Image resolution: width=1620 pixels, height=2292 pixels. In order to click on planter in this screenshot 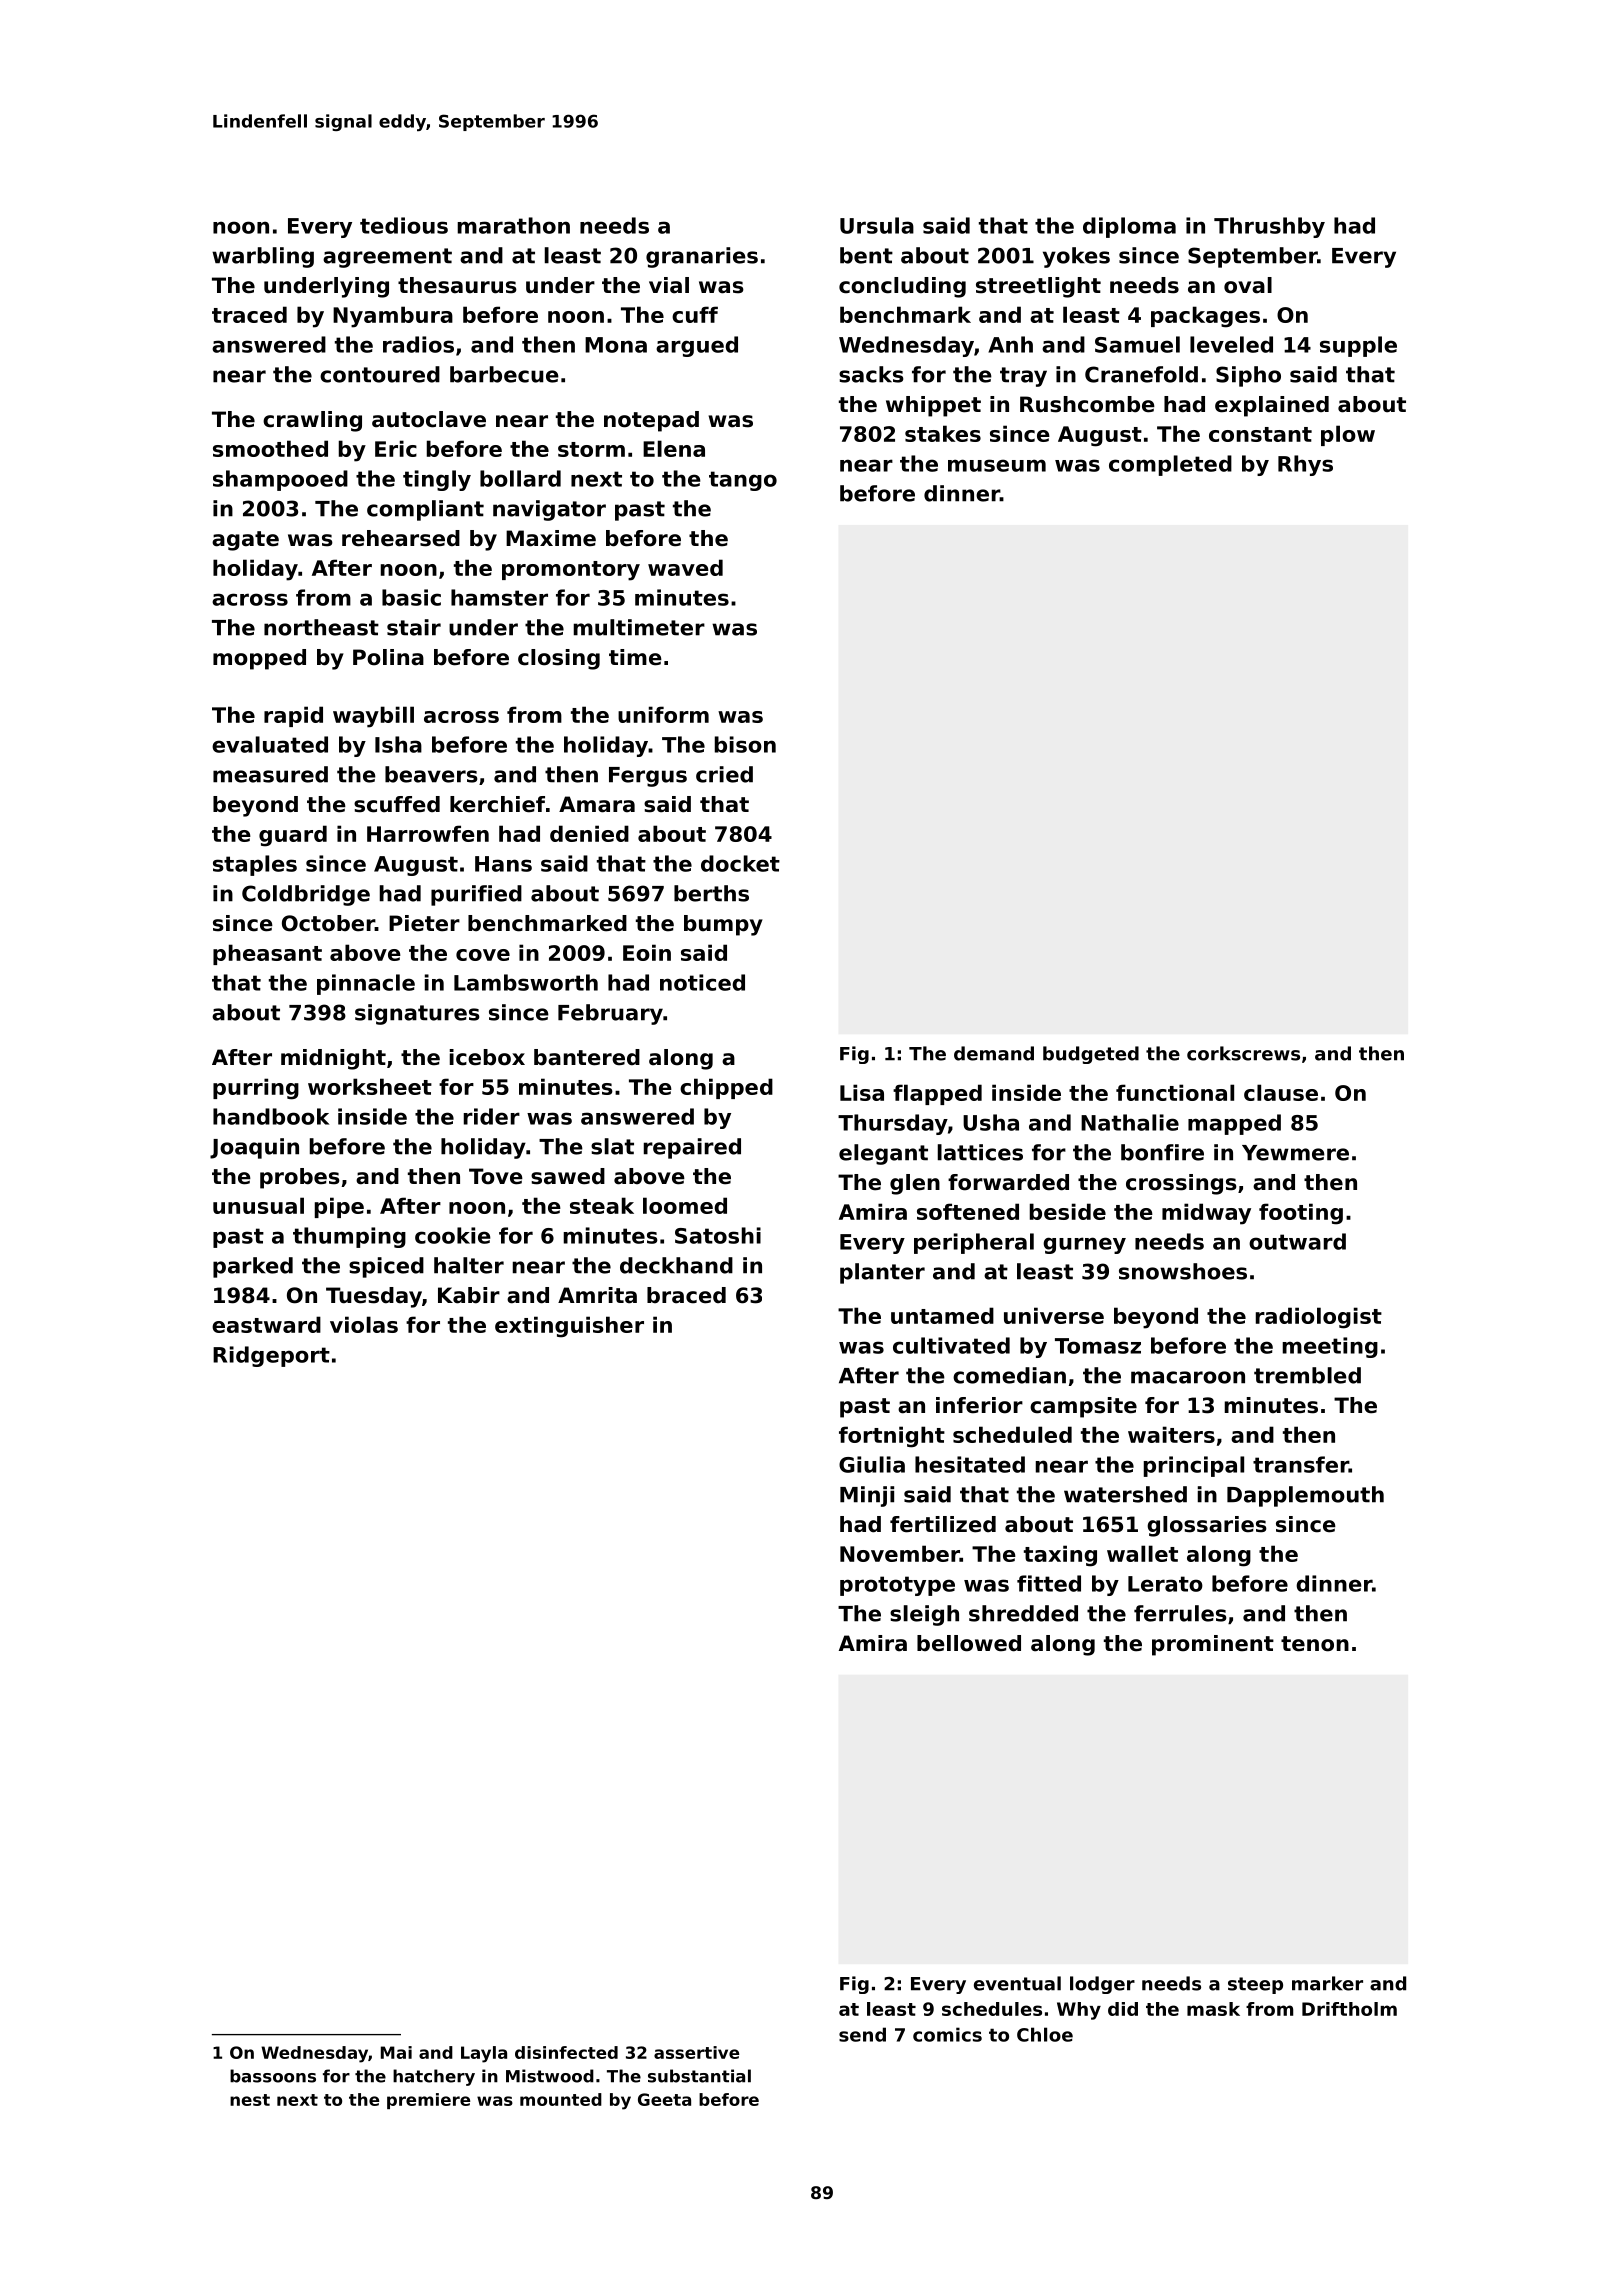, I will do `click(882, 1273)`.
